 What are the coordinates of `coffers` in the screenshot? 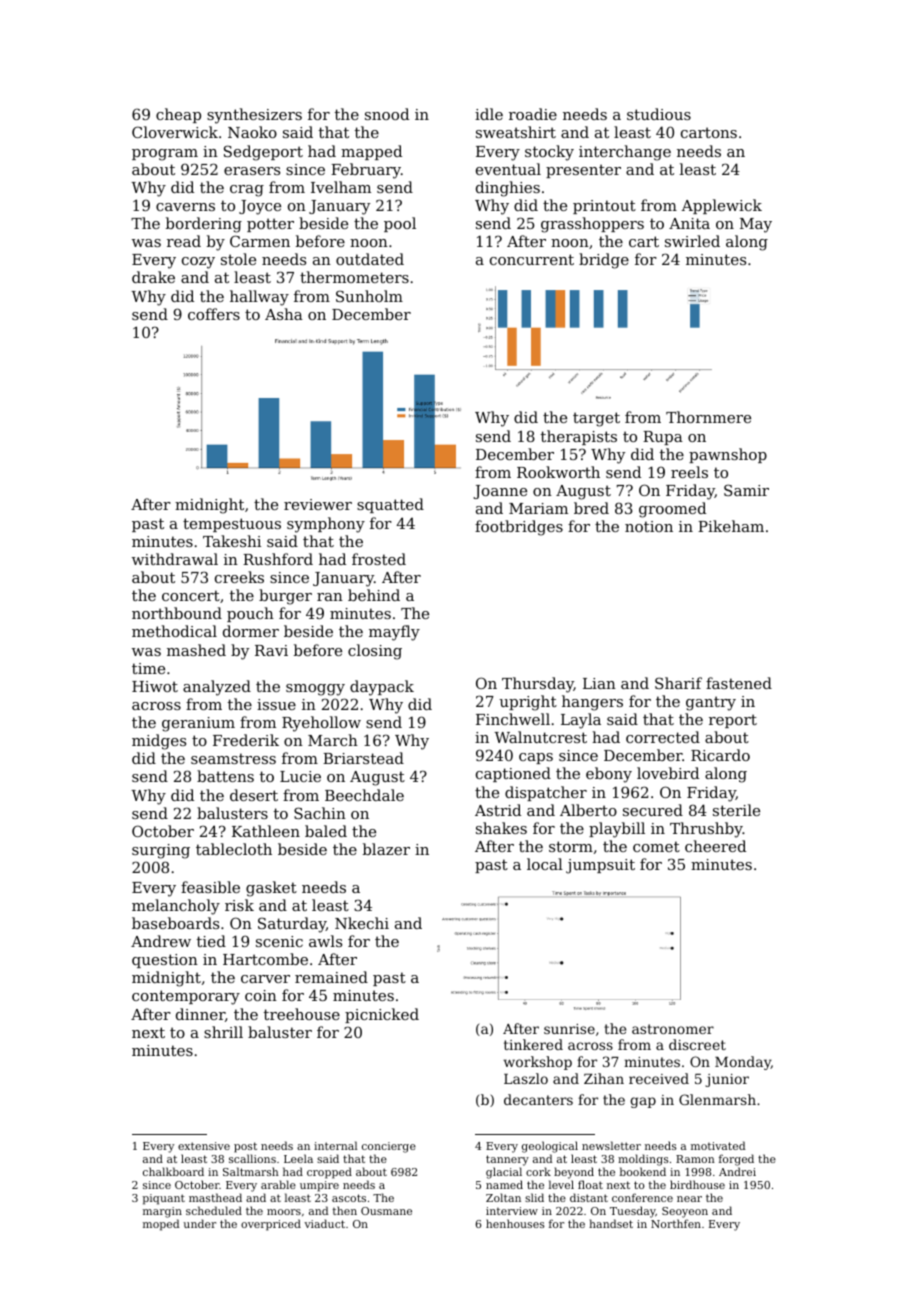 It's located at (214, 314).
